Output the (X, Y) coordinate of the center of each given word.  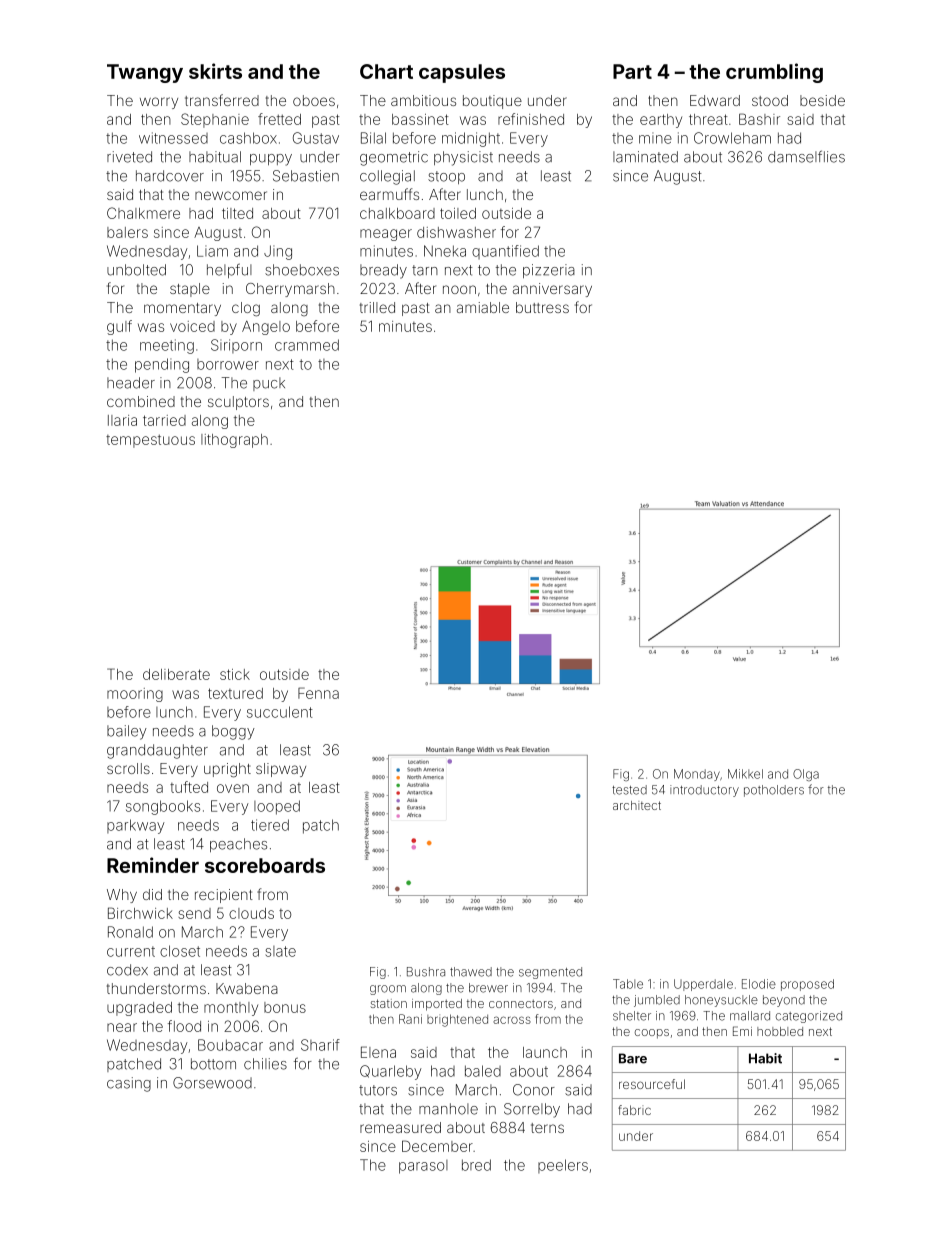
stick (235, 674)
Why (122, 896)
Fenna (318, 693)
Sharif (320, 1045)
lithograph (234, 441)
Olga (806, 775)
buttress (542, 307)
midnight (471, 139)
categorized (809, 1017)
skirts (215, 71)
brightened (457, 1020)
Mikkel (745, 774)
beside (822, 100)
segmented (550, 973)
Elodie (759, 984)
